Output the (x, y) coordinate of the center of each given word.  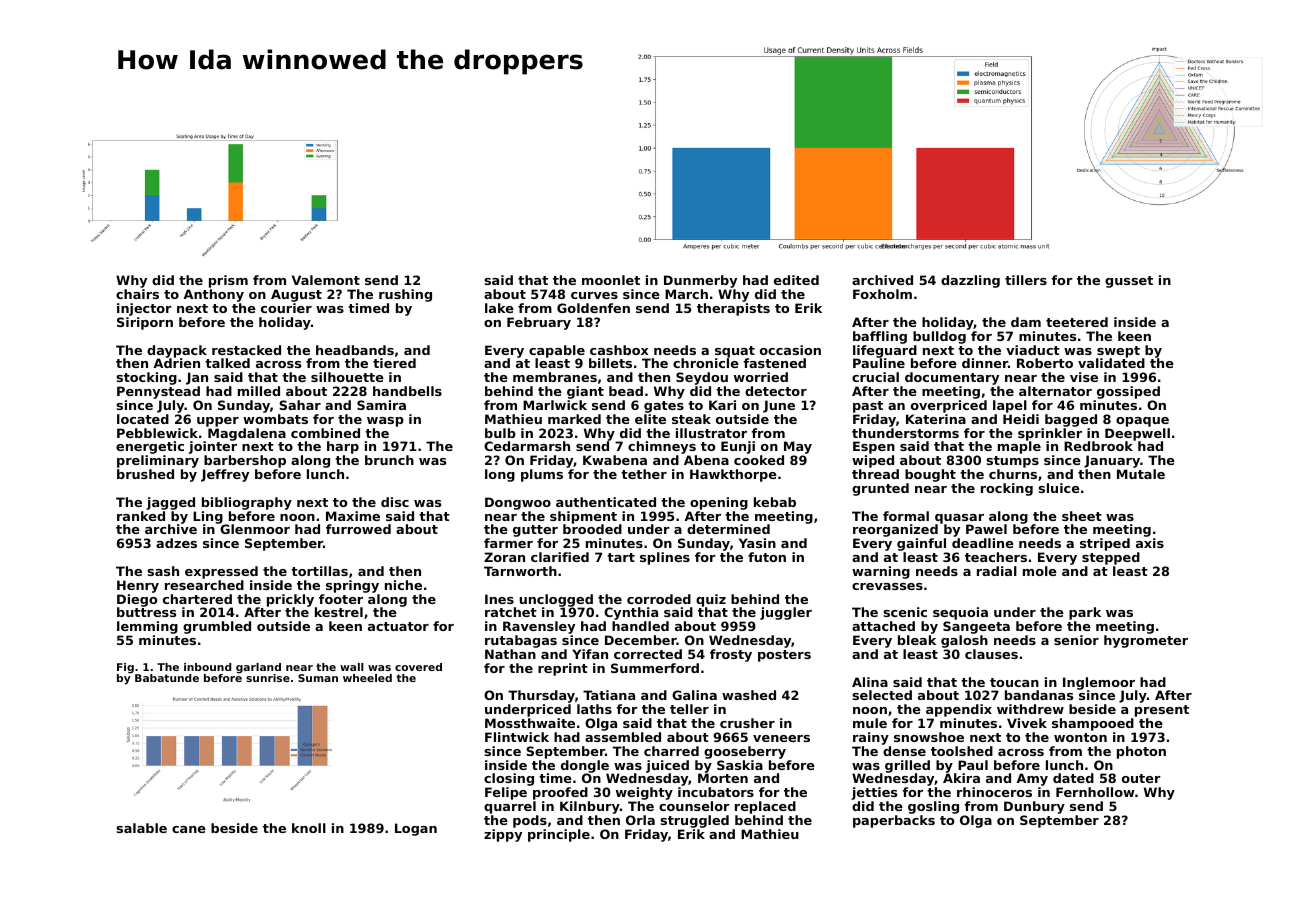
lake (499, 308)
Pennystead (158, 392)
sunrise (268, 678)
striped (1105, 544)
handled (640, 626)
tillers (1026, 280)
